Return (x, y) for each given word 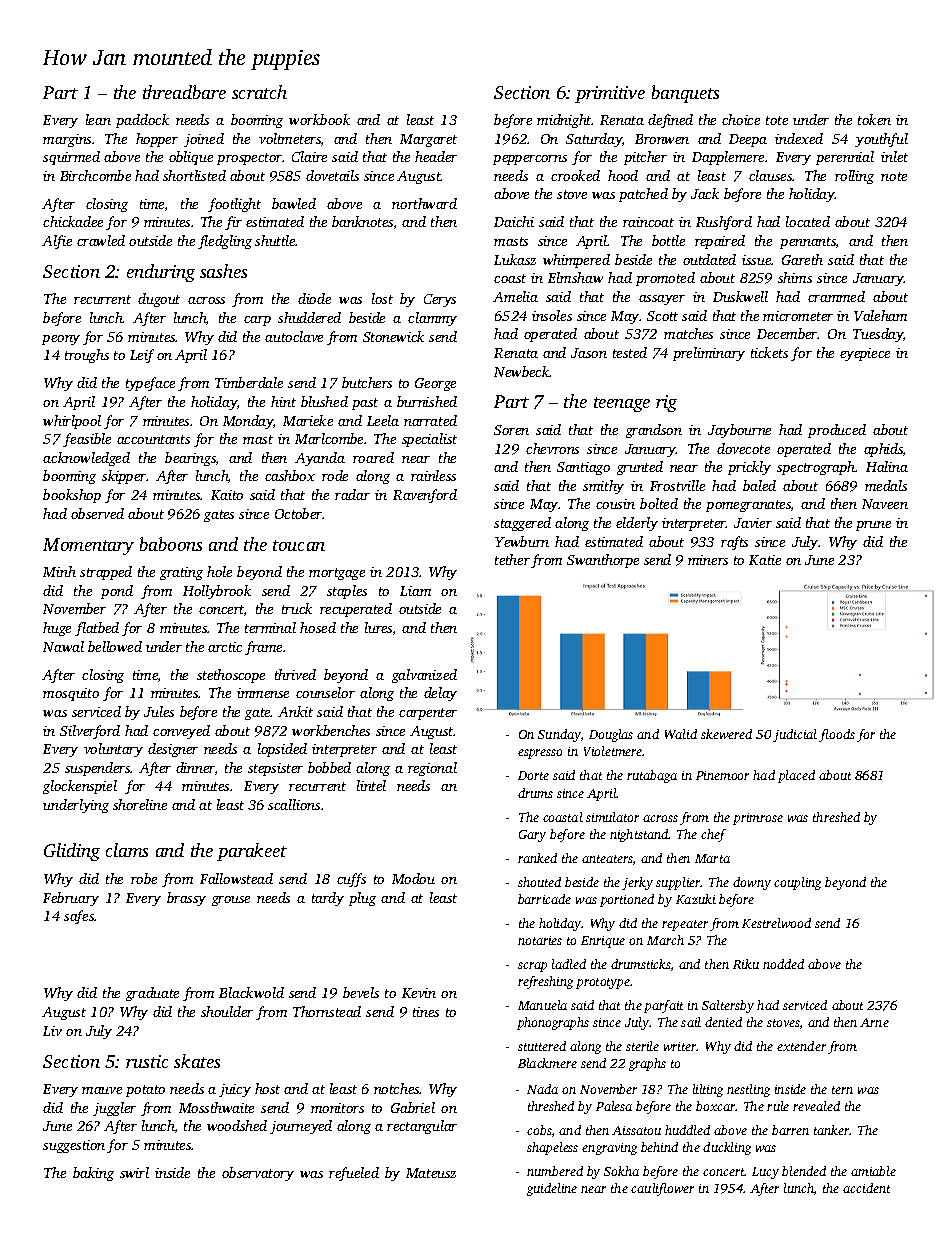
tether (512, 559)
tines (426, 1012)
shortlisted (194, 175)
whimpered (576, 261)
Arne (874, 1022)
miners (708, 560)
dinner (195, 767)
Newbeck (522, 371)
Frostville (677, 485)
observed (97, 513)
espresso (540, 754)
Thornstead (327, 1011)
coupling (797, 883)
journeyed (301, 1127)
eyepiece (865, 354)
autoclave (294, 336)
